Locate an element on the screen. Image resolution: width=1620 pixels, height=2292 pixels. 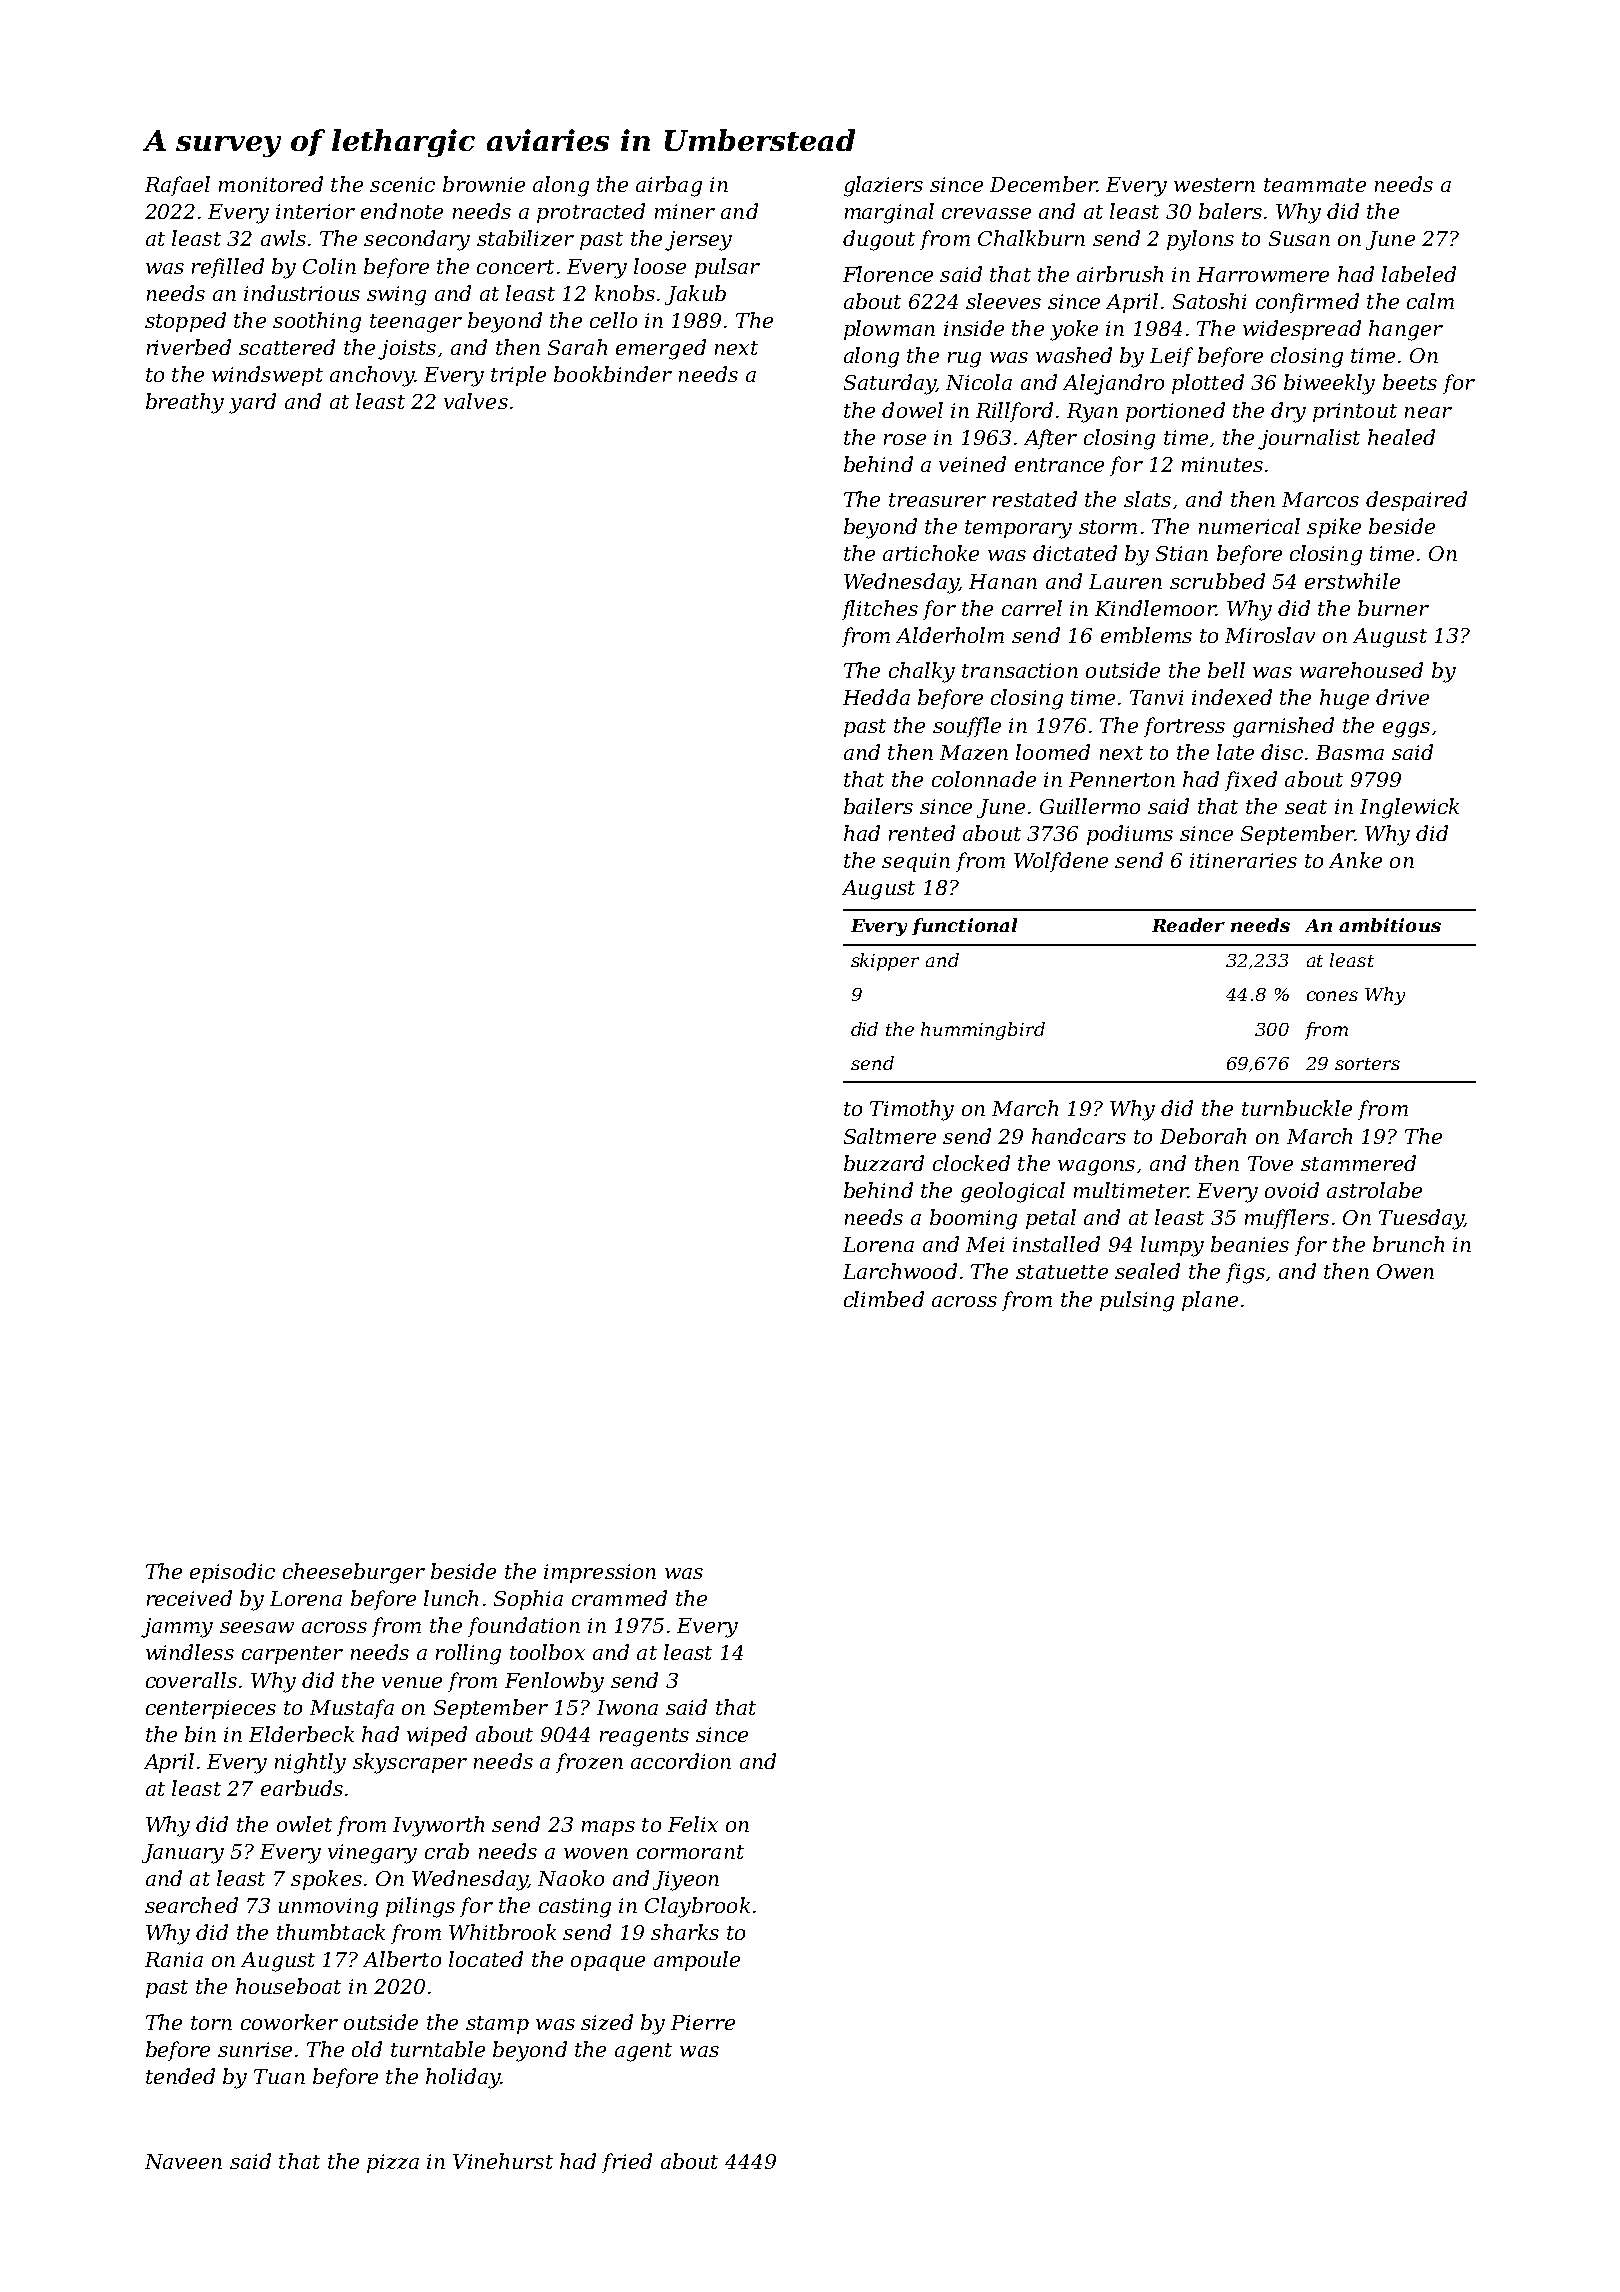
bell is located at coordinates (1226, 670).
